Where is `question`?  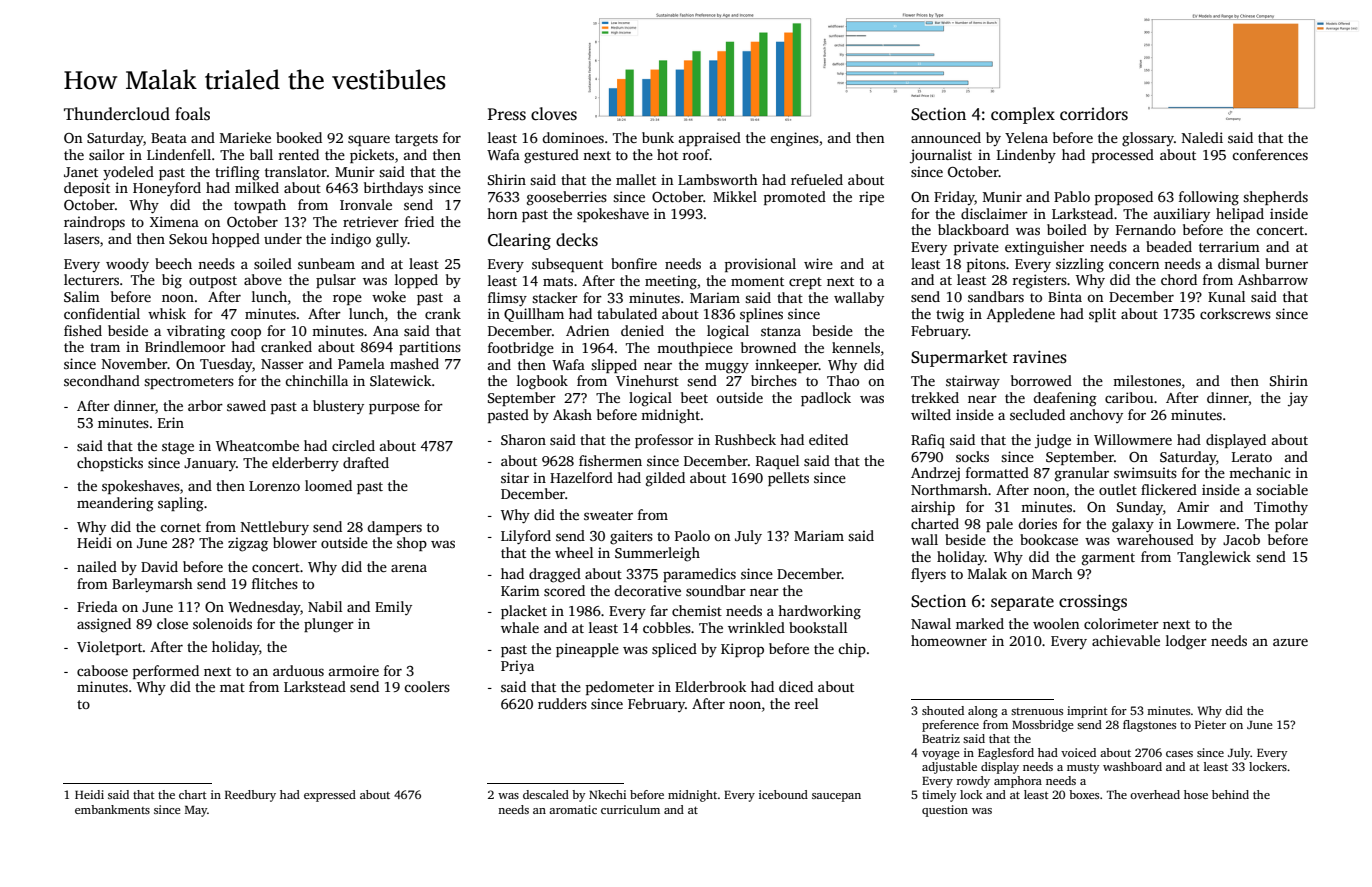
question is located at coordinates (945, 811).
